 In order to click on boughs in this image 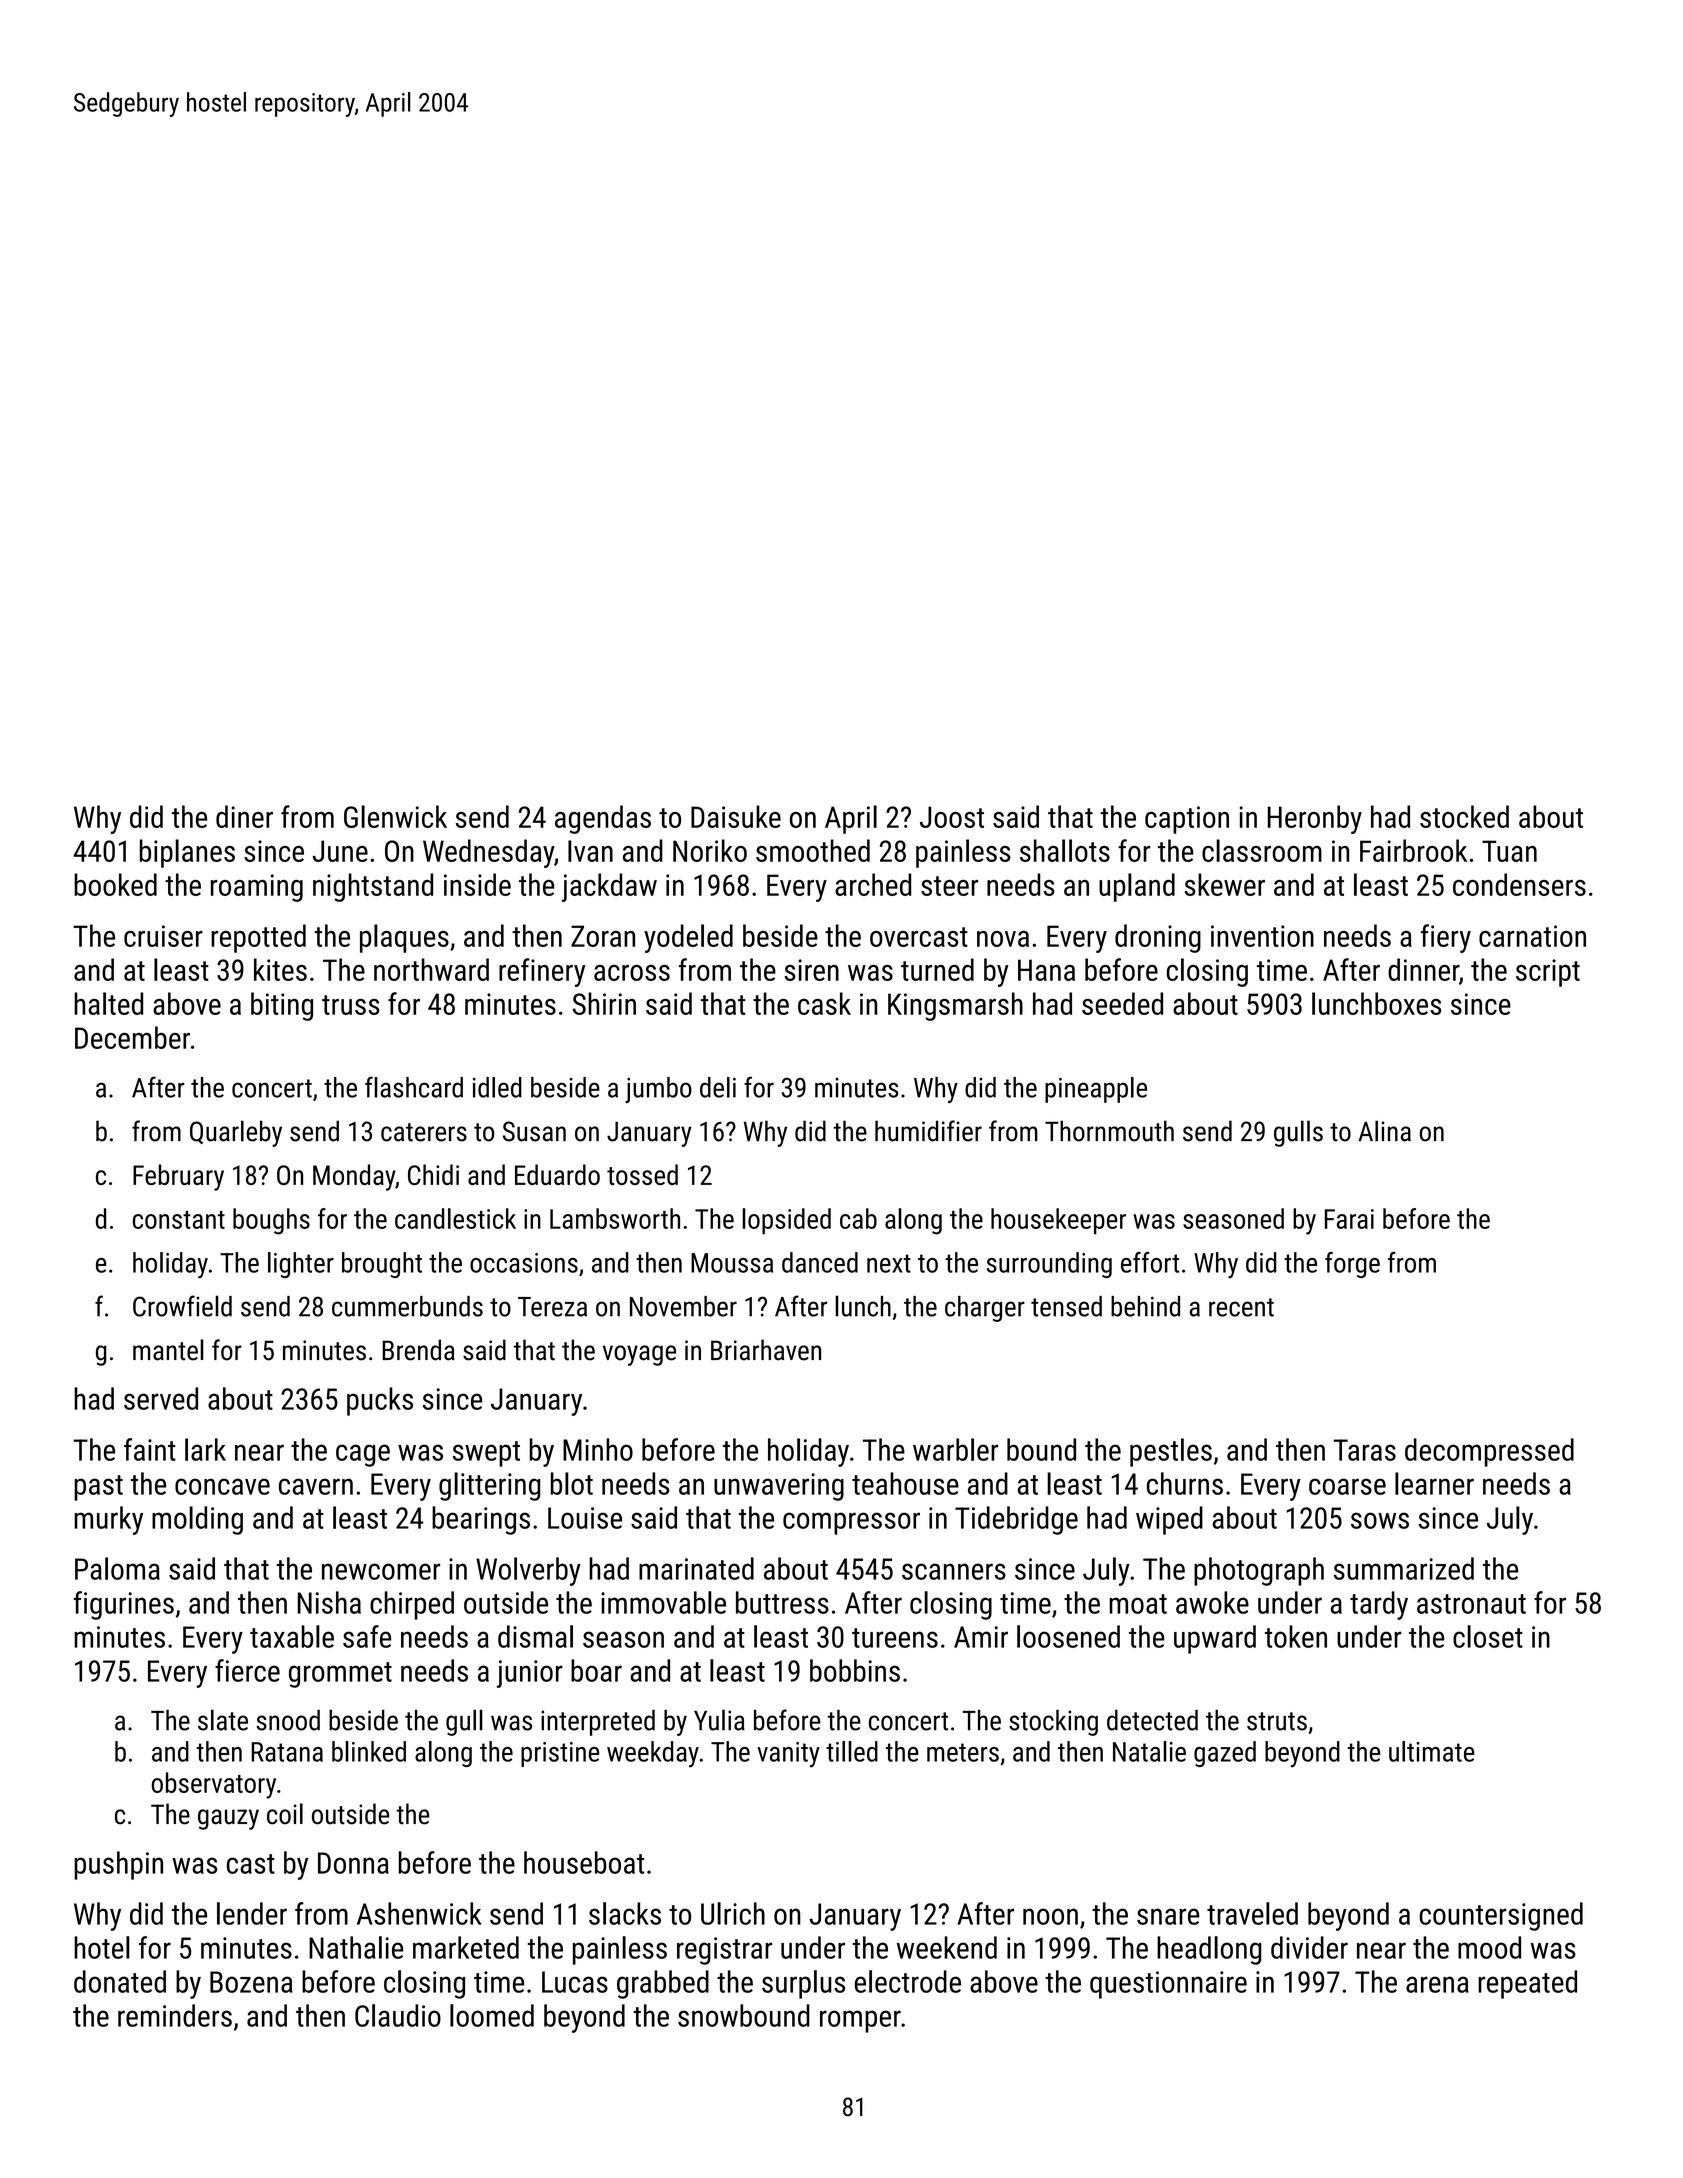, I will do `click(271, 1221)`.
